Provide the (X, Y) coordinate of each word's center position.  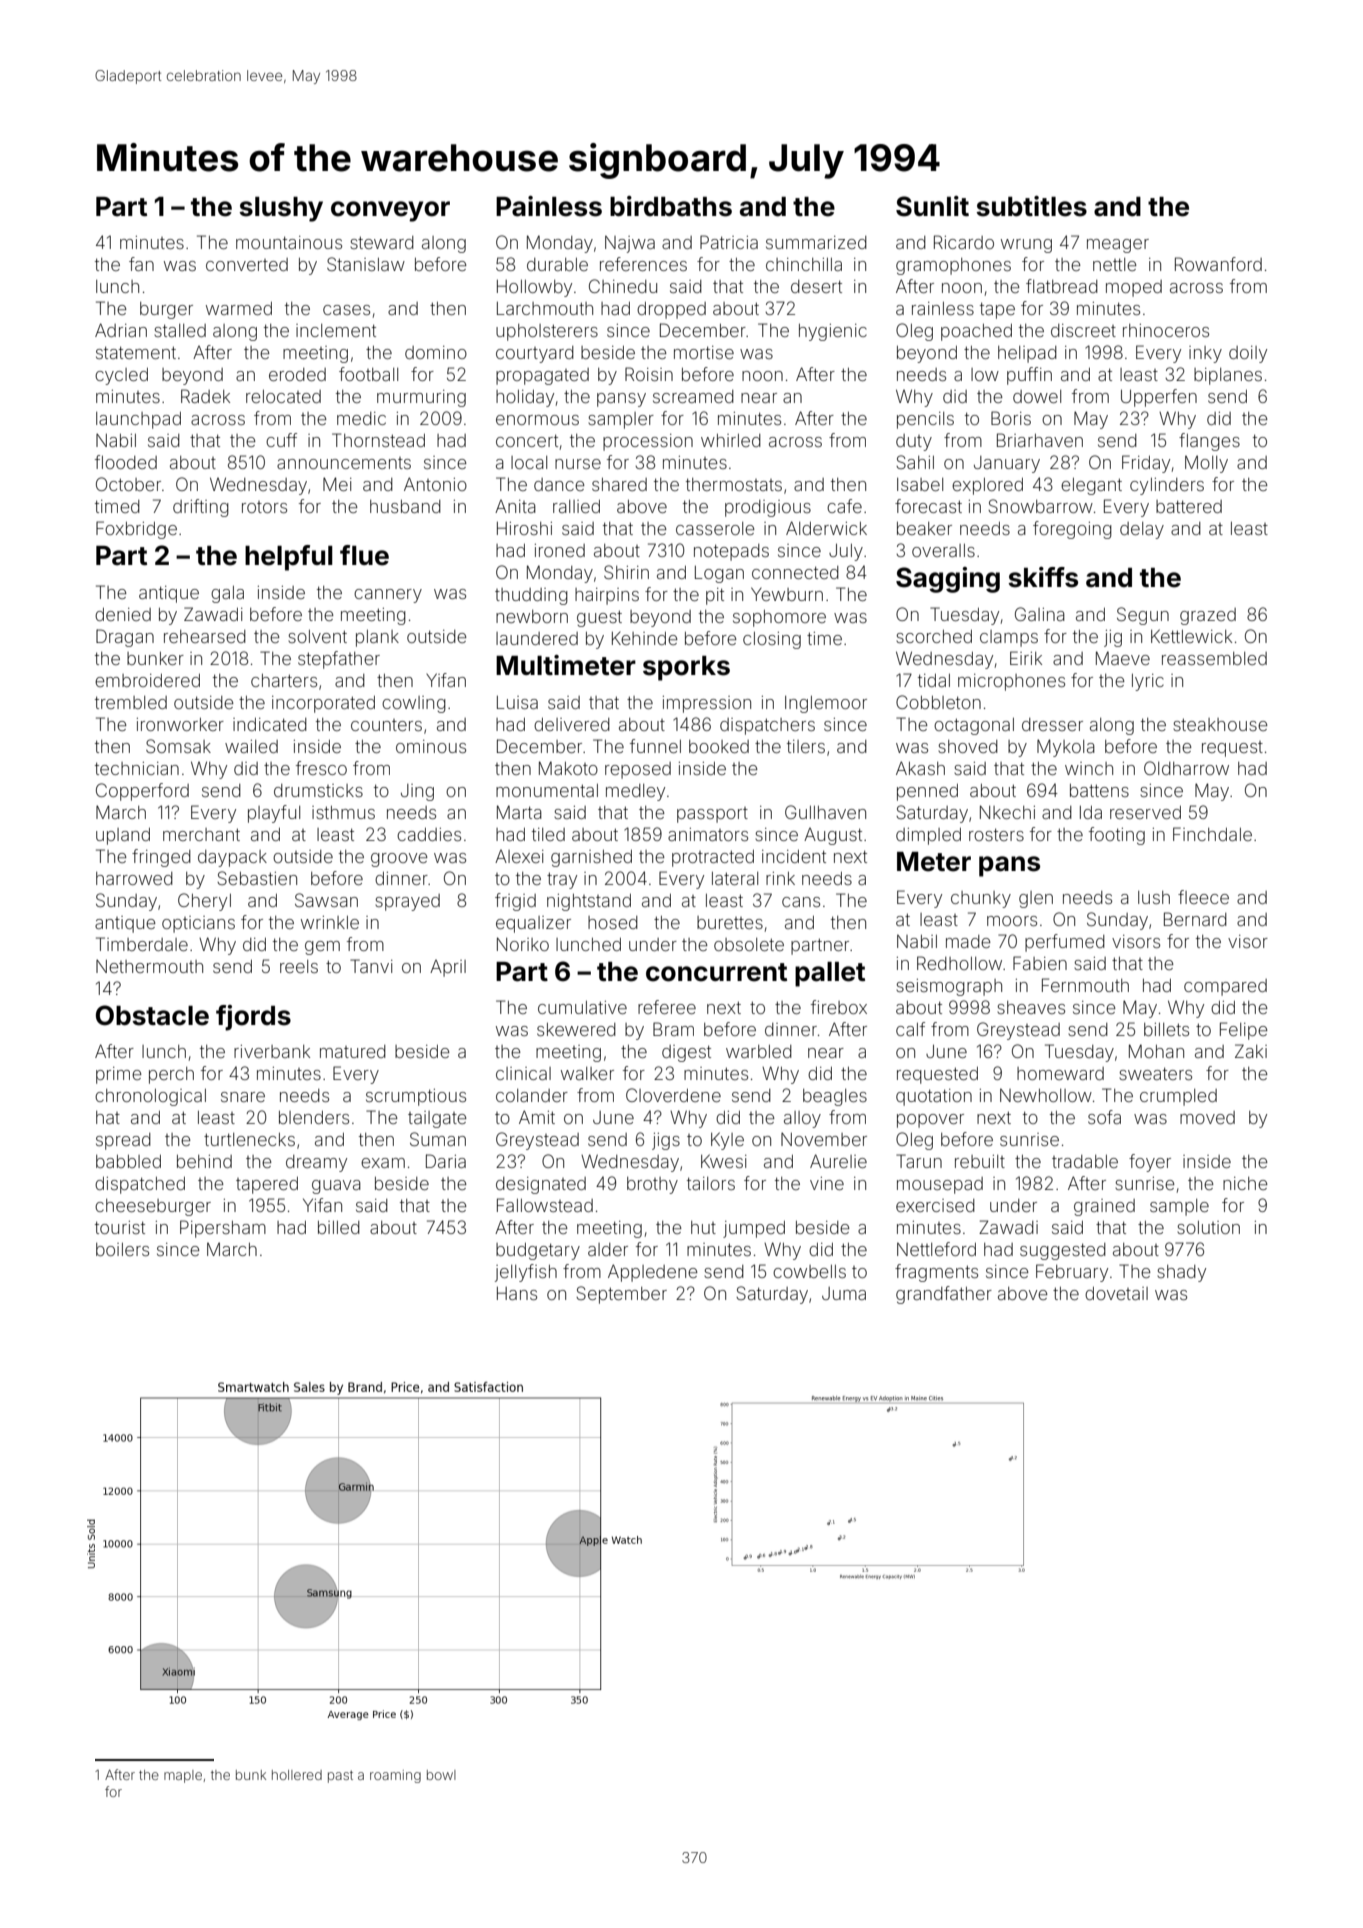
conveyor (390, 211)
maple (183, 1776)
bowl (441, 1775)
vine (827, 1183)
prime (119, 1075)
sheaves (1031, 1007)
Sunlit (932, 206)
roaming (395, 1776)
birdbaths (671, 206)
